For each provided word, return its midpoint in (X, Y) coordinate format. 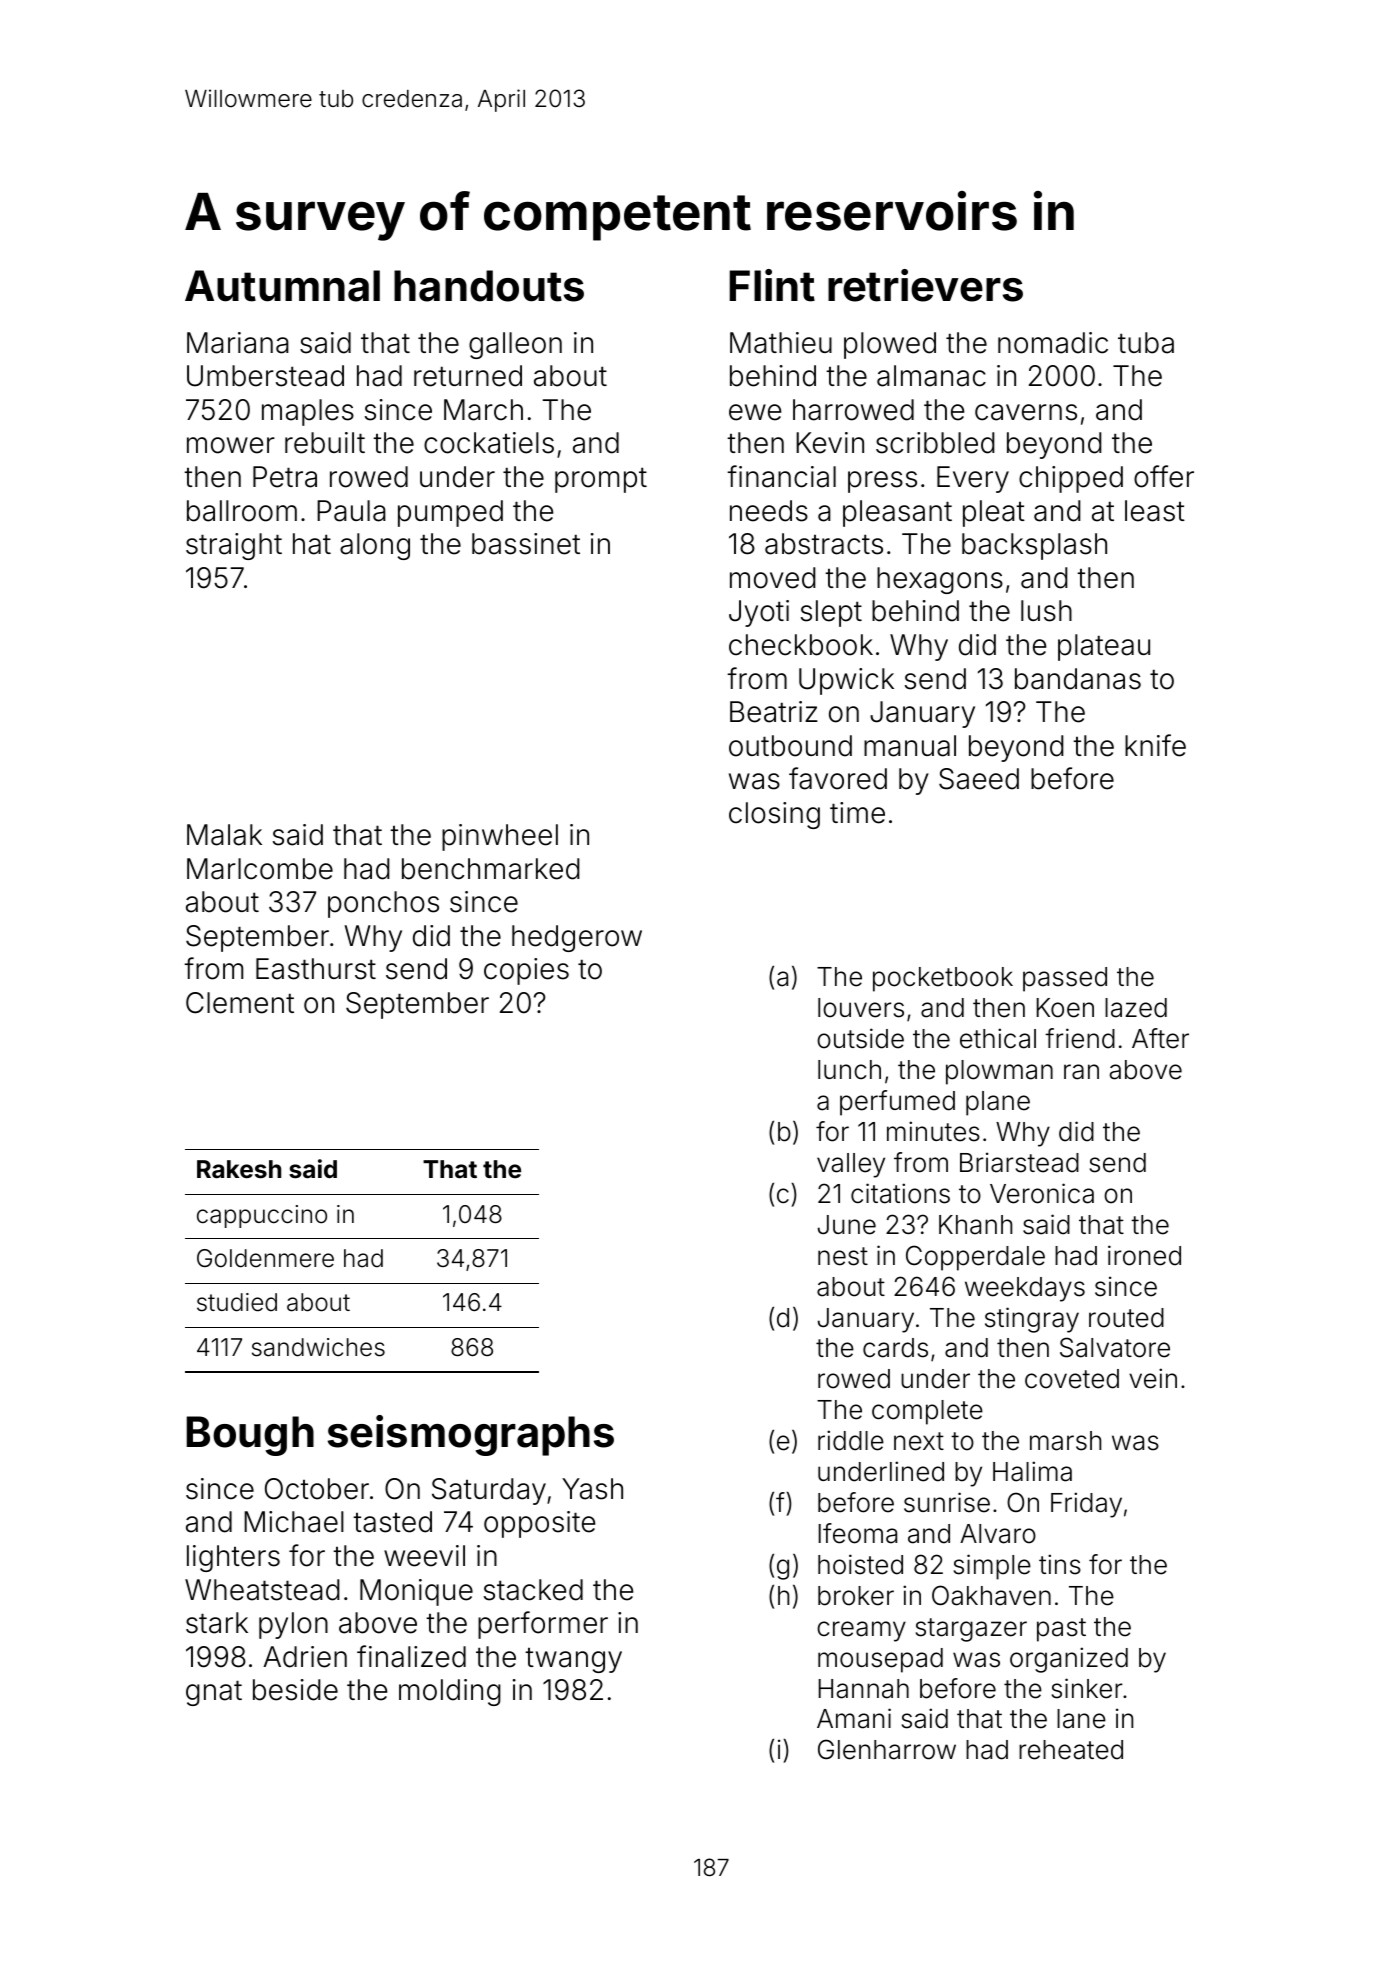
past (1061, 1630)
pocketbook (943, 979)
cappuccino (262, 1216)
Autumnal (282, 286)
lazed (1136, 1008)
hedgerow (577, 938)
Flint (772, 285)
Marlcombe (260, 869)
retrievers (925, 285)
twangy (573, 1660)
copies (526, 971)
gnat (214, 1693)
